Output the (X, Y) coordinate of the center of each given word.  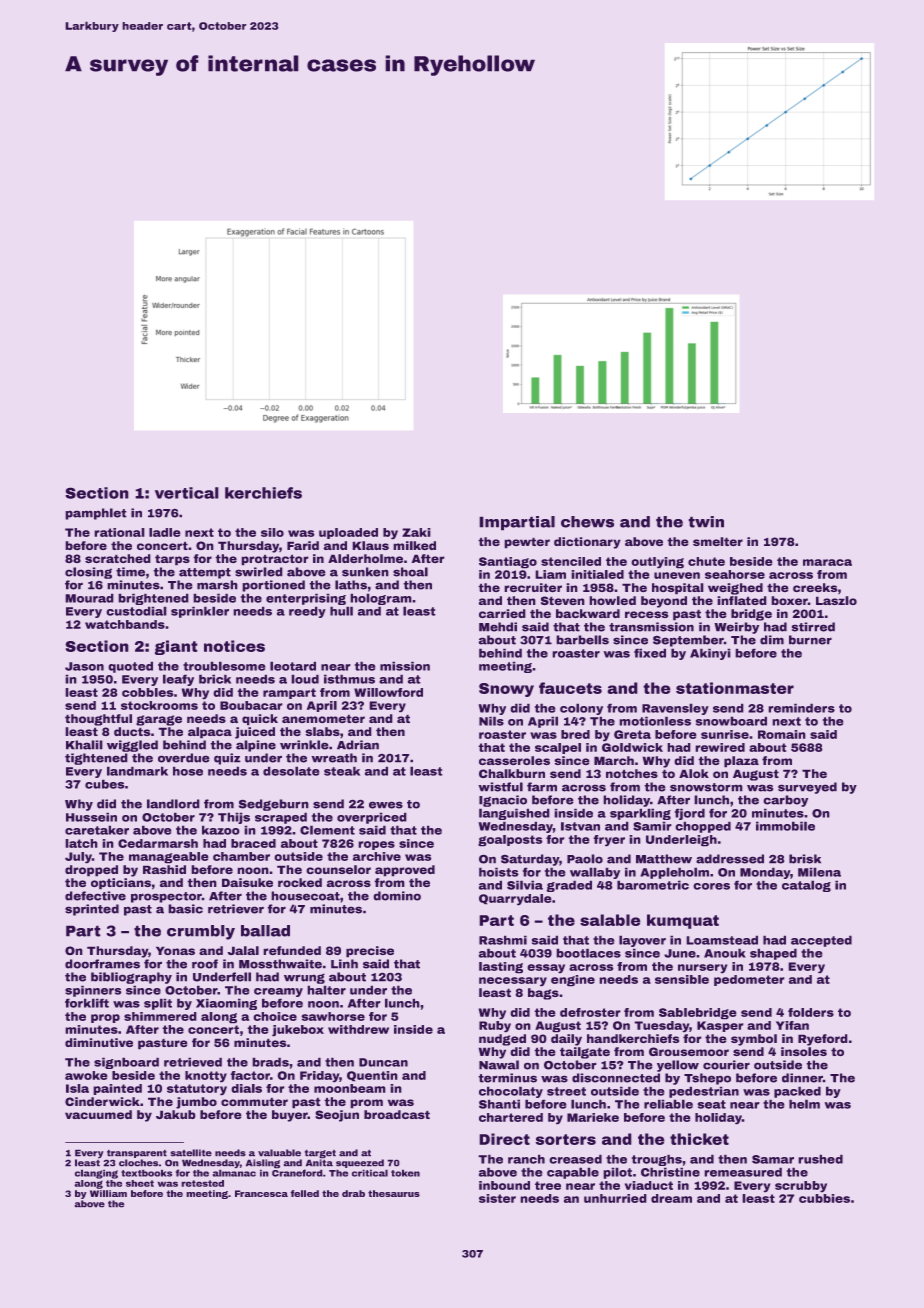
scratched (117, 558)
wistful (500, 787)
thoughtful (98, 720)
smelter (718, 541)
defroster (590, 1012)
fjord (690, 814)
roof (205, 964)
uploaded (348, 533)
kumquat (683, 921)
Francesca (261, 1193)
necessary (513, 981)
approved (405, 870)
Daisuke (247, 882)
